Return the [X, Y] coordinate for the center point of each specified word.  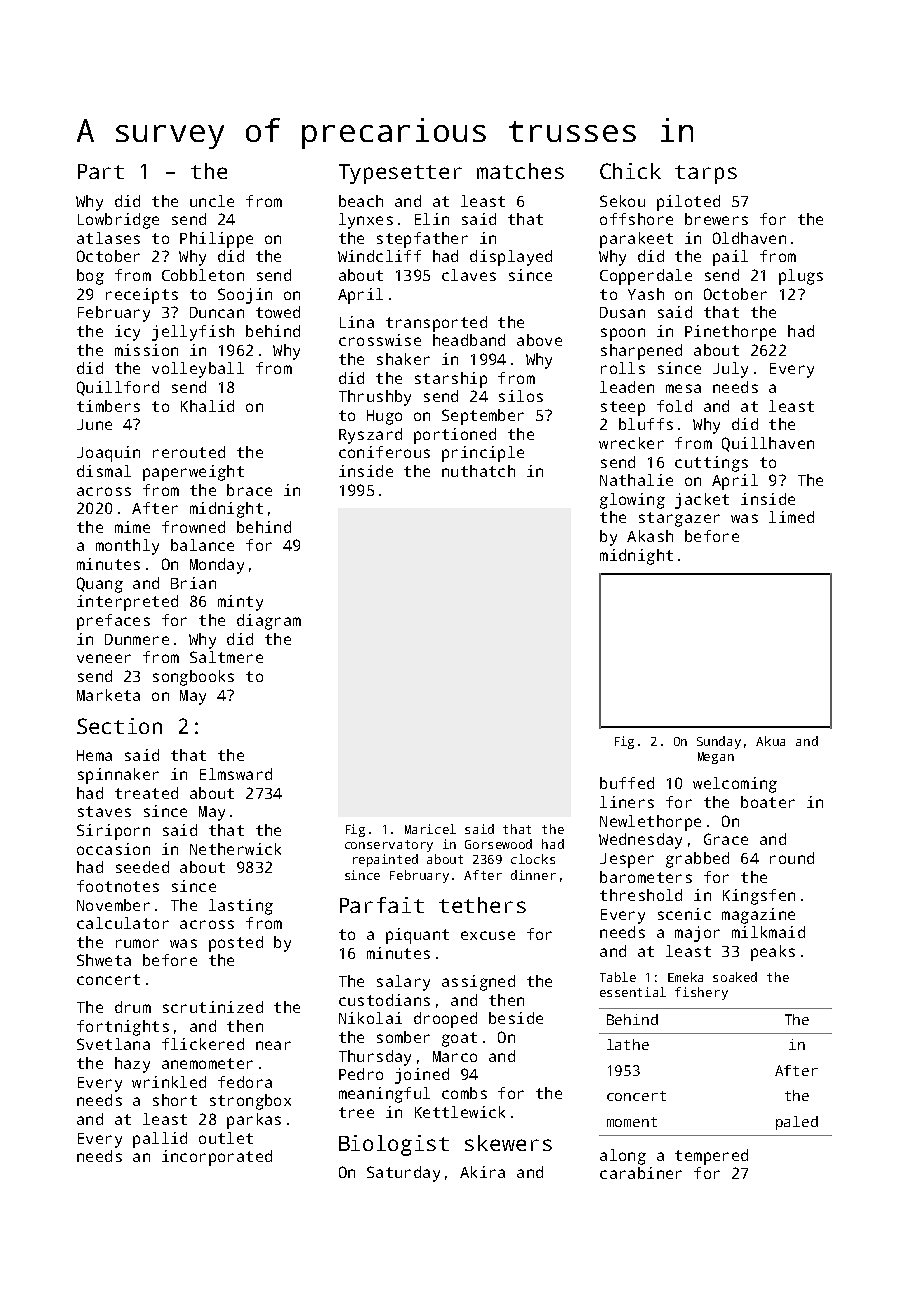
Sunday [719, 742]
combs [464, 1093]
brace [249, 490]
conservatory [389, 846]
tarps [706, 174]
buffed [627, 783]
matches [520, 171]
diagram [269, 622]
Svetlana [113, 1044]
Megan [716, 758]
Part [101, 171]
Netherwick [235, 849]
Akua [770, 741]
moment [632, 1122]
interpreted [127, 603]
